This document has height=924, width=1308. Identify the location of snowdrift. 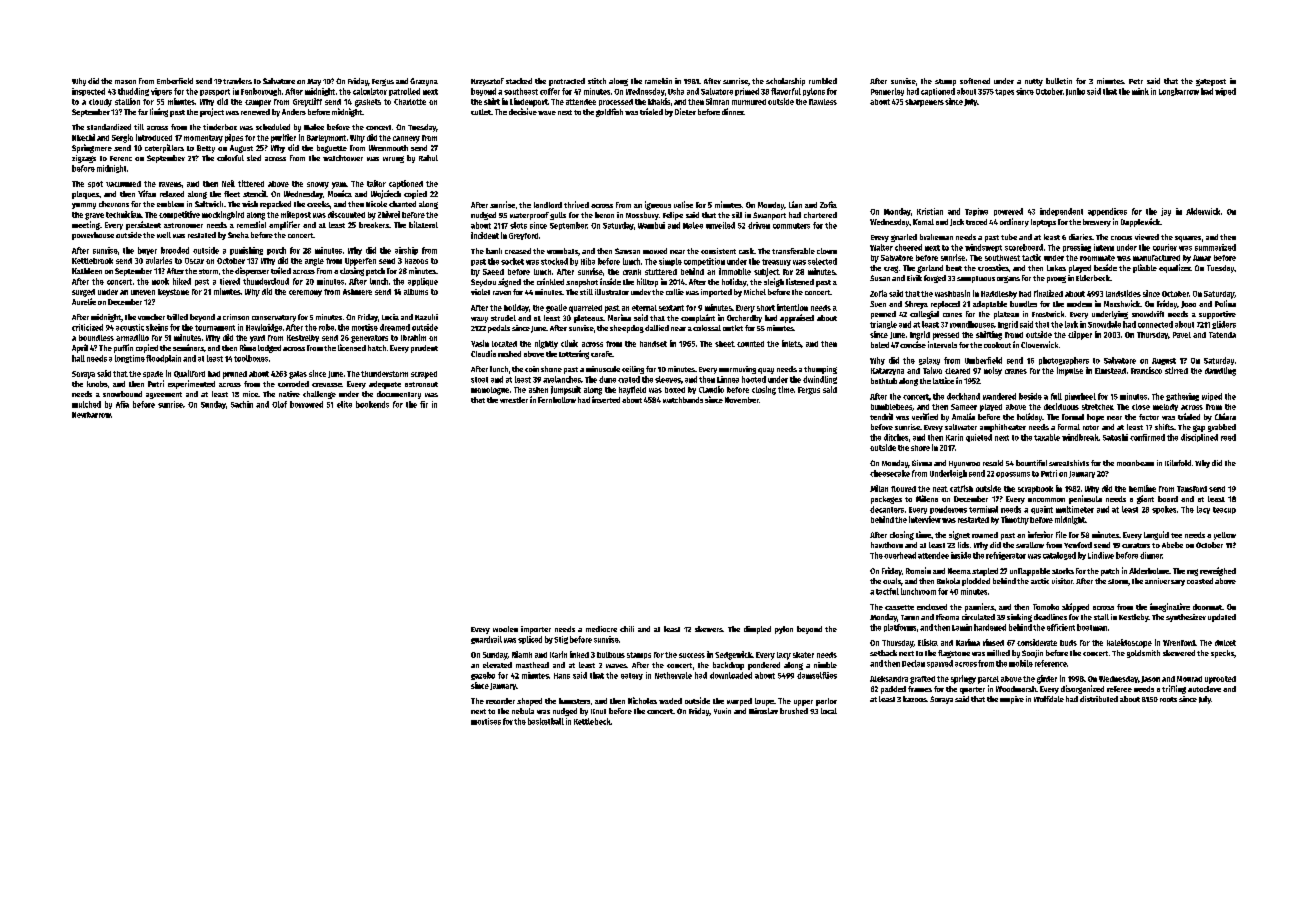
(1148, 314).
